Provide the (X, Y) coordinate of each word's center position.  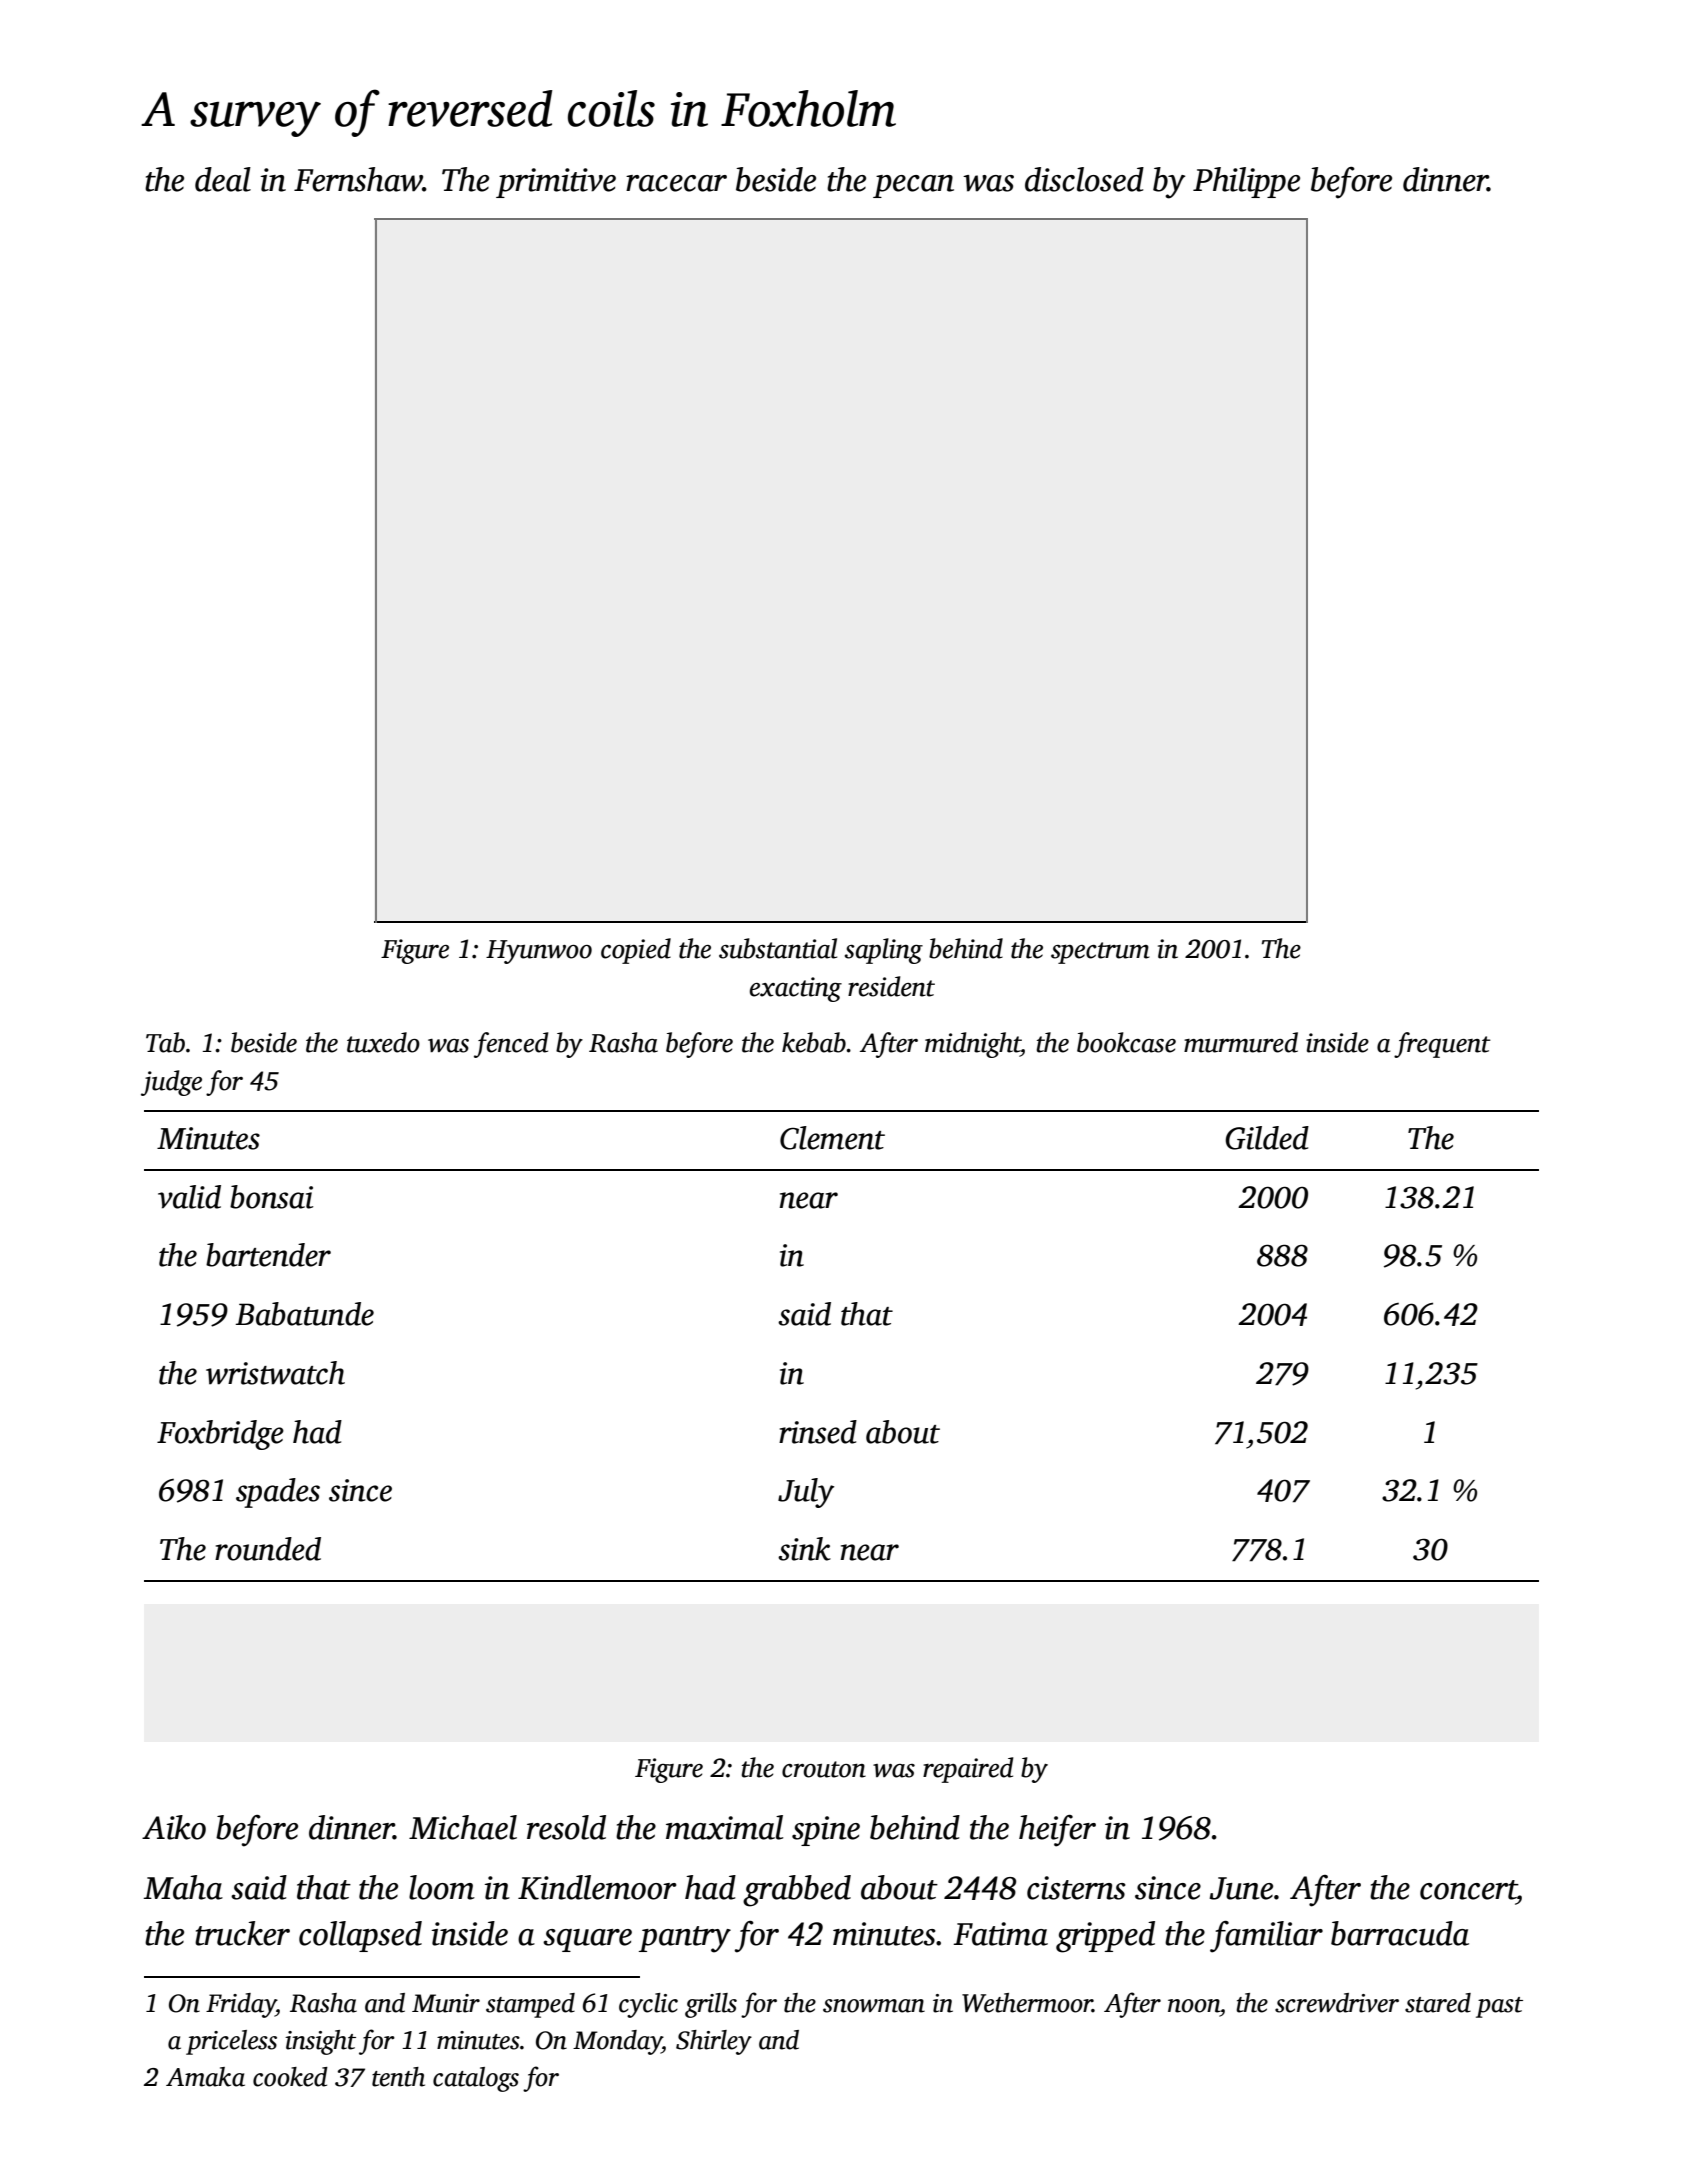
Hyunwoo (539, 952)
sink (804, 1549)
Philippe (1246, 182)
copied (636, 951)
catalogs (476, 2079)
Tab (165, 1042)
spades (278, 1493)
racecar (676, 183)
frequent (1442, 1045)
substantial (778, 948)
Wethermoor (1027, 2003)
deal (223, 179)
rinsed (818, 1432)
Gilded (1267, 1138)
